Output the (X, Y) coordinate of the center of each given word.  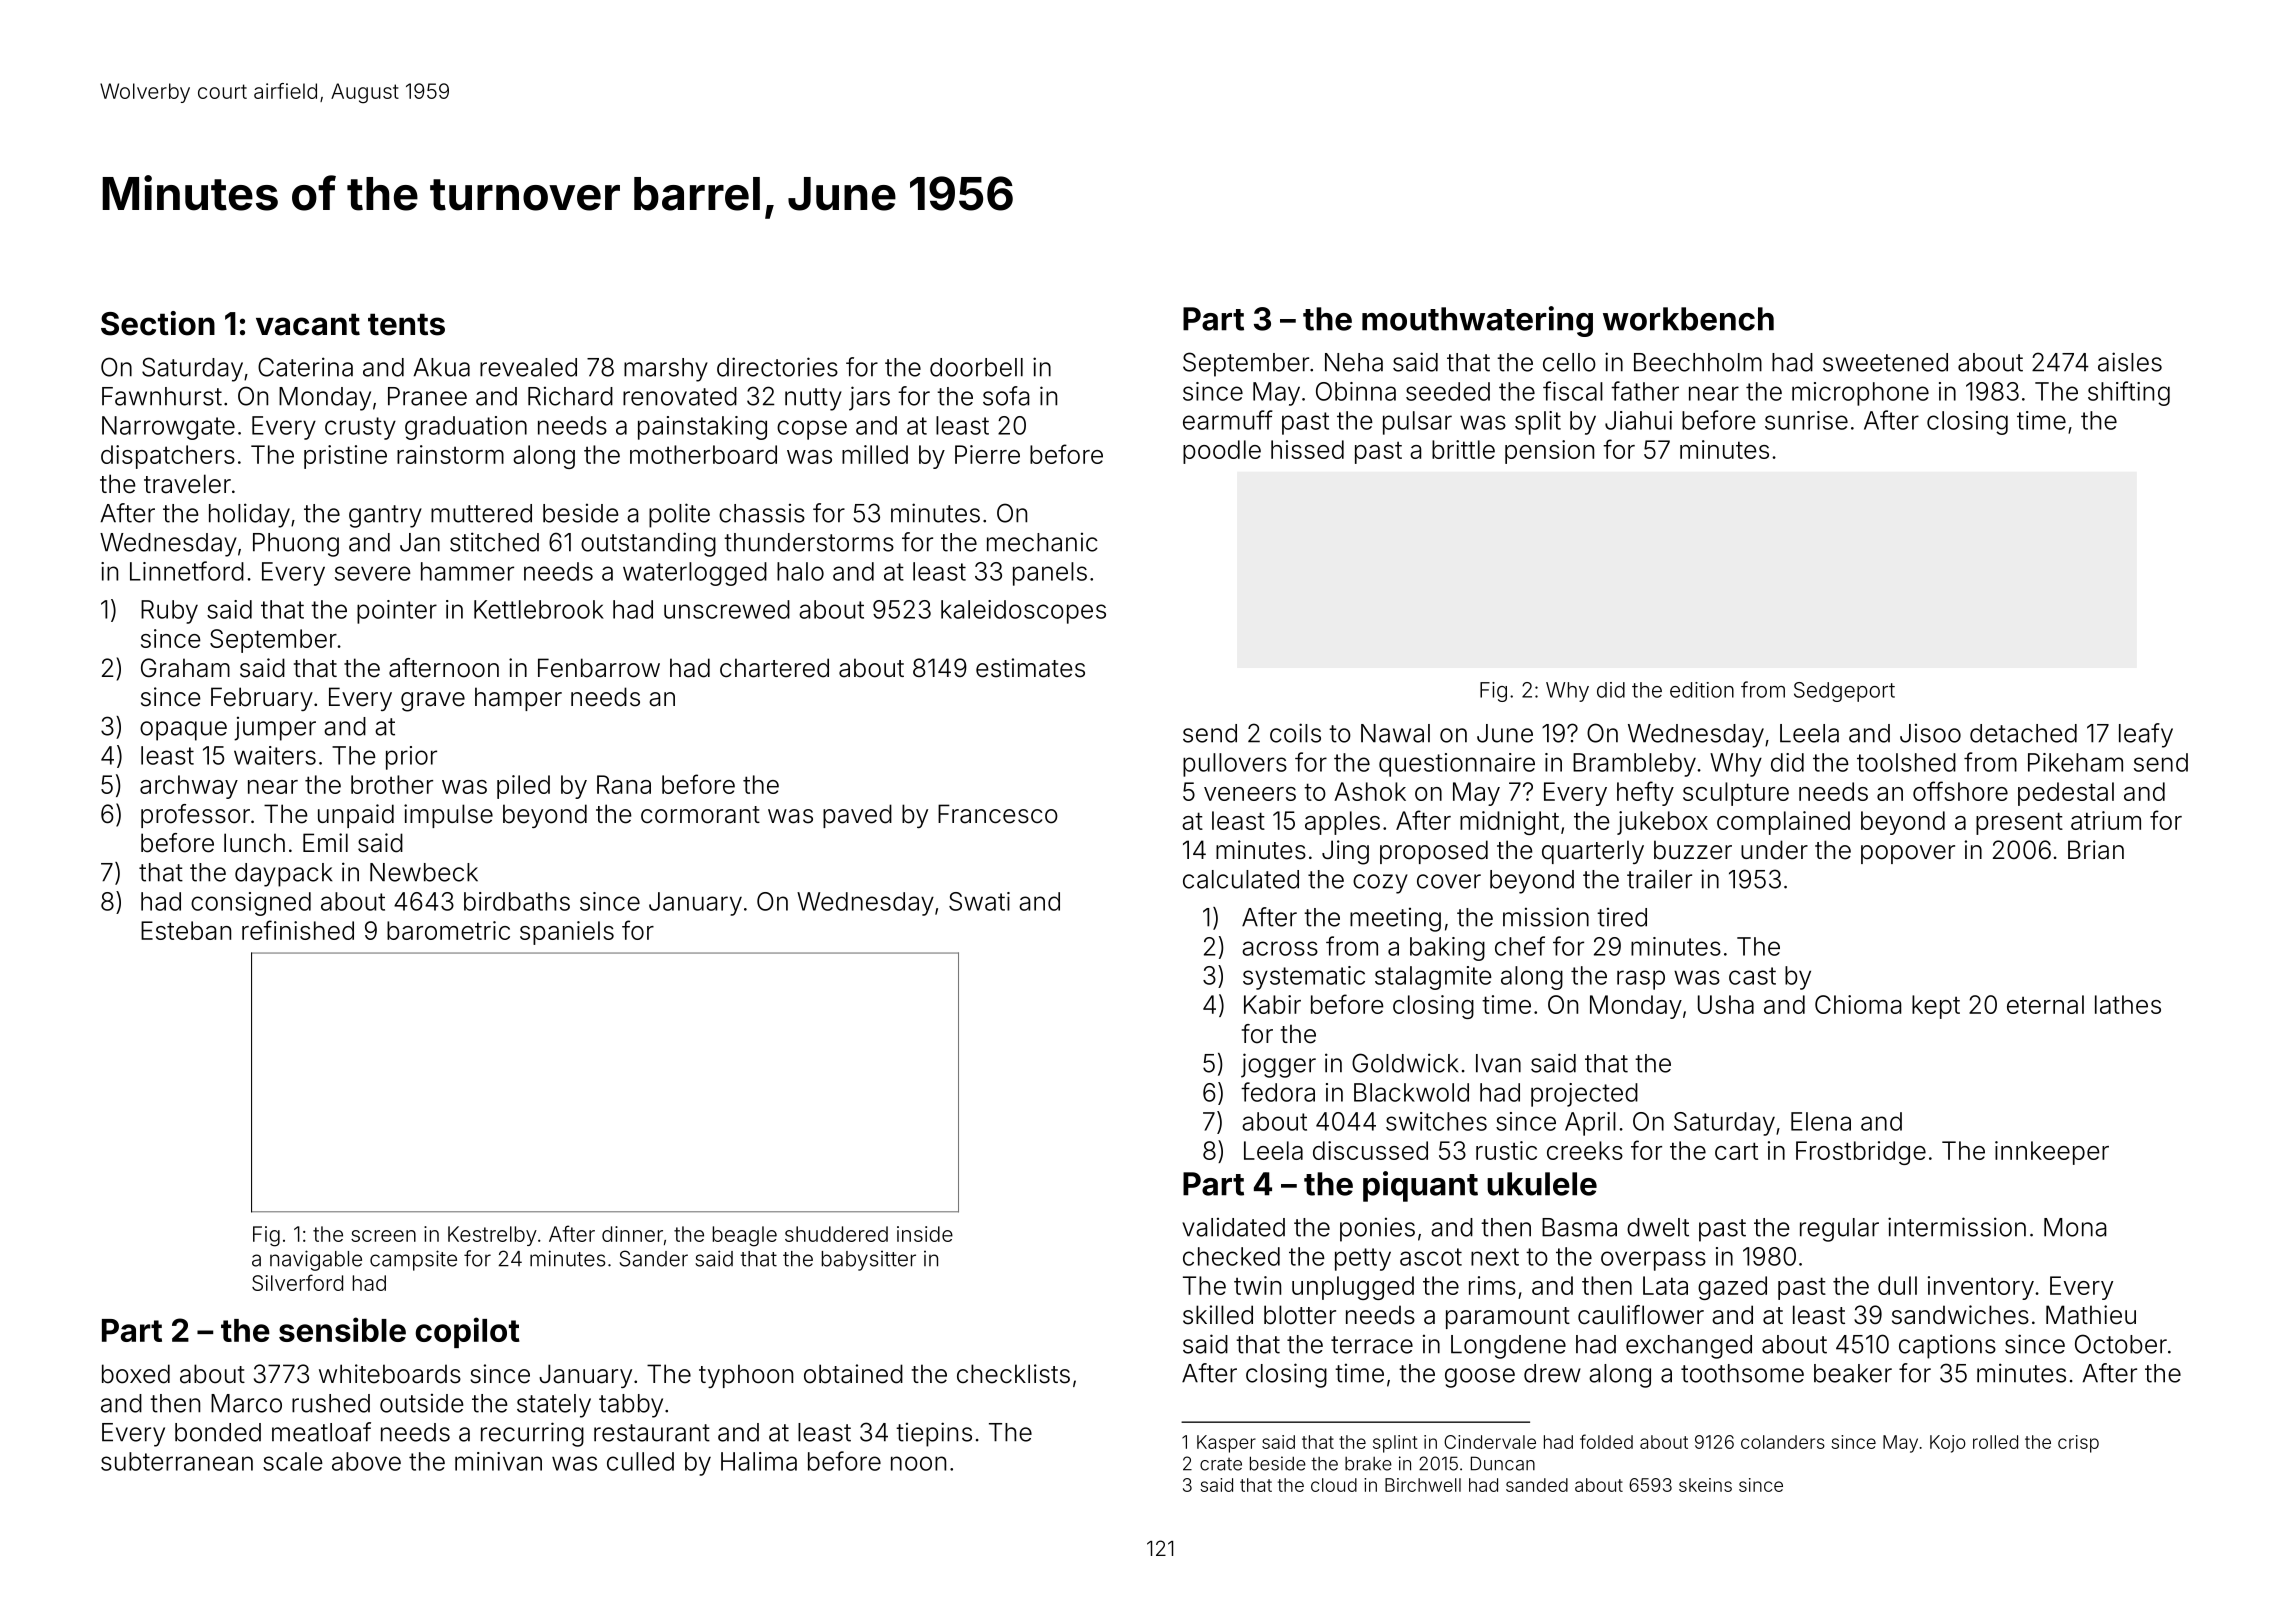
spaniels (567, 933)
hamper (518, 699)
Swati (979, 901)
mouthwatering (1477, 321)
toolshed (1906, 762)
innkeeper (2052, 1153)
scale (293, 1461)
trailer (1659, 879)
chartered (774, 668)
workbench (1688, 319)
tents (406, 324)
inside (925, 1234)
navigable (316, 1260)
